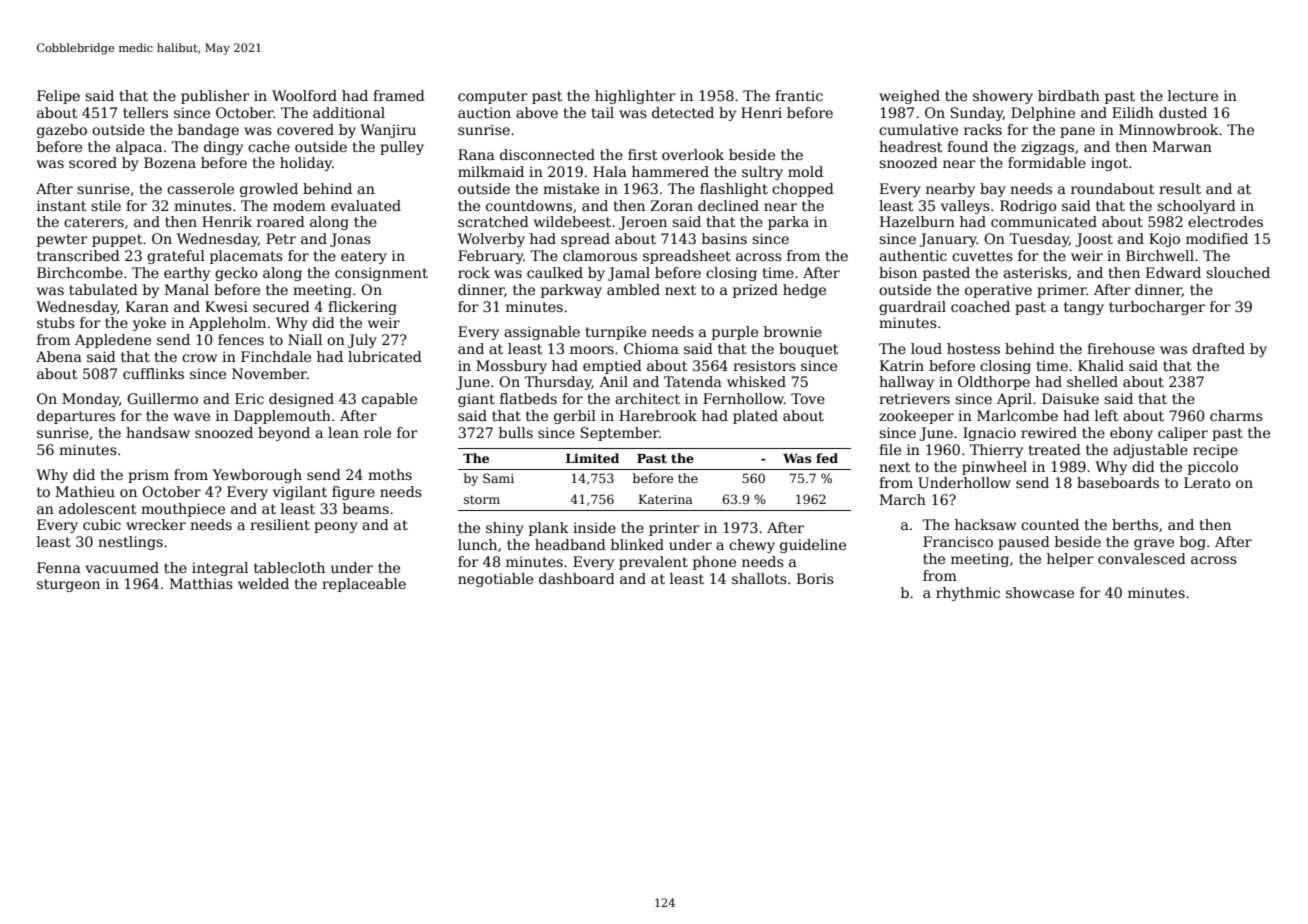 Image resolution: width=1308 pixels, height=924 pixels. What do you see at coordinates (968, 594) in the document?
I see `rhythmic` at bounding box center [968, 594].
